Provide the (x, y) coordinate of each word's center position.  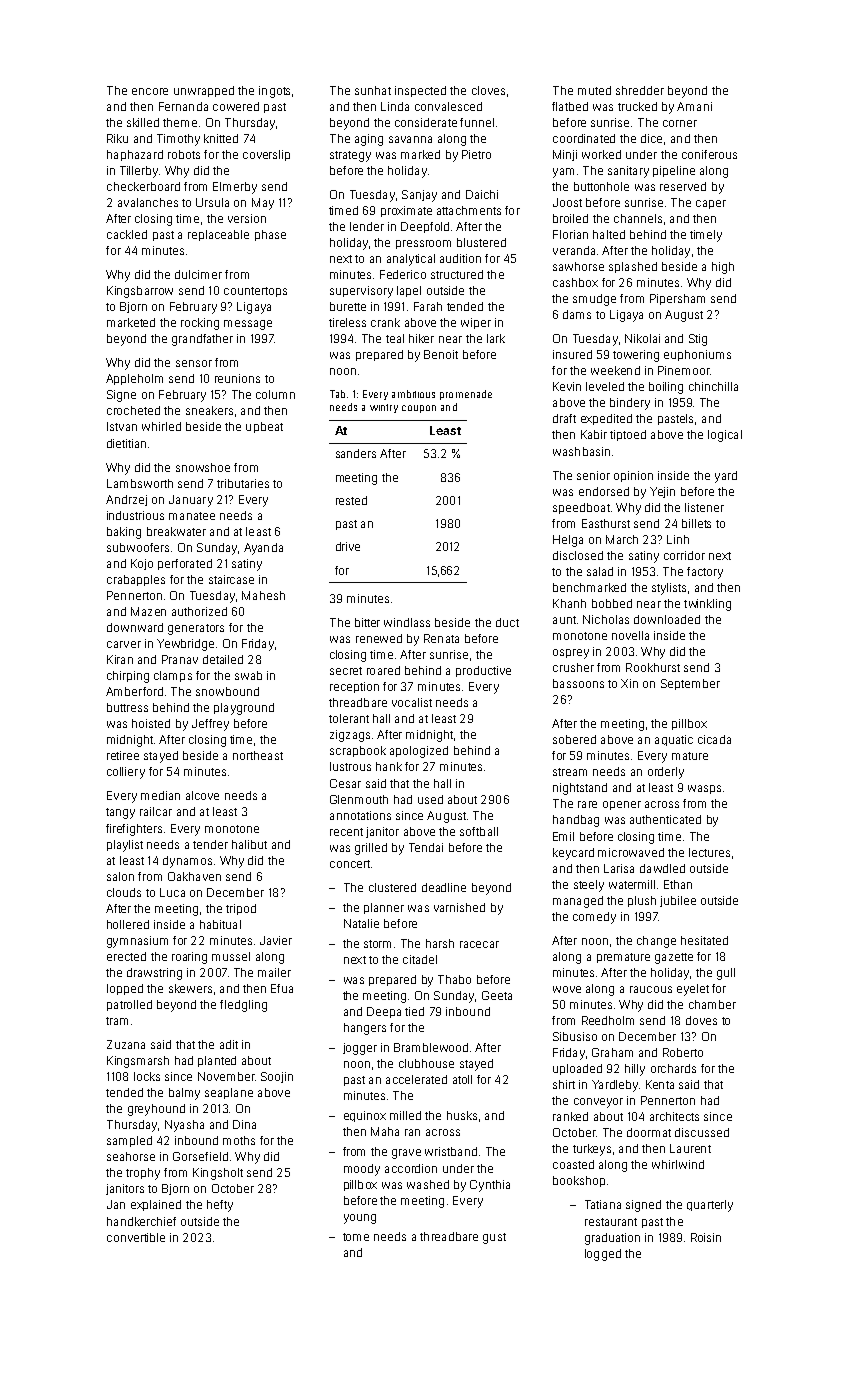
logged (603, 1255)
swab (248, 675)
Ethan (678, 884)
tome (356, 1237)
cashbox (575, 282)
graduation (612, 1239)
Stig (698, 340)
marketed (131, 322)
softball (479, 831)
